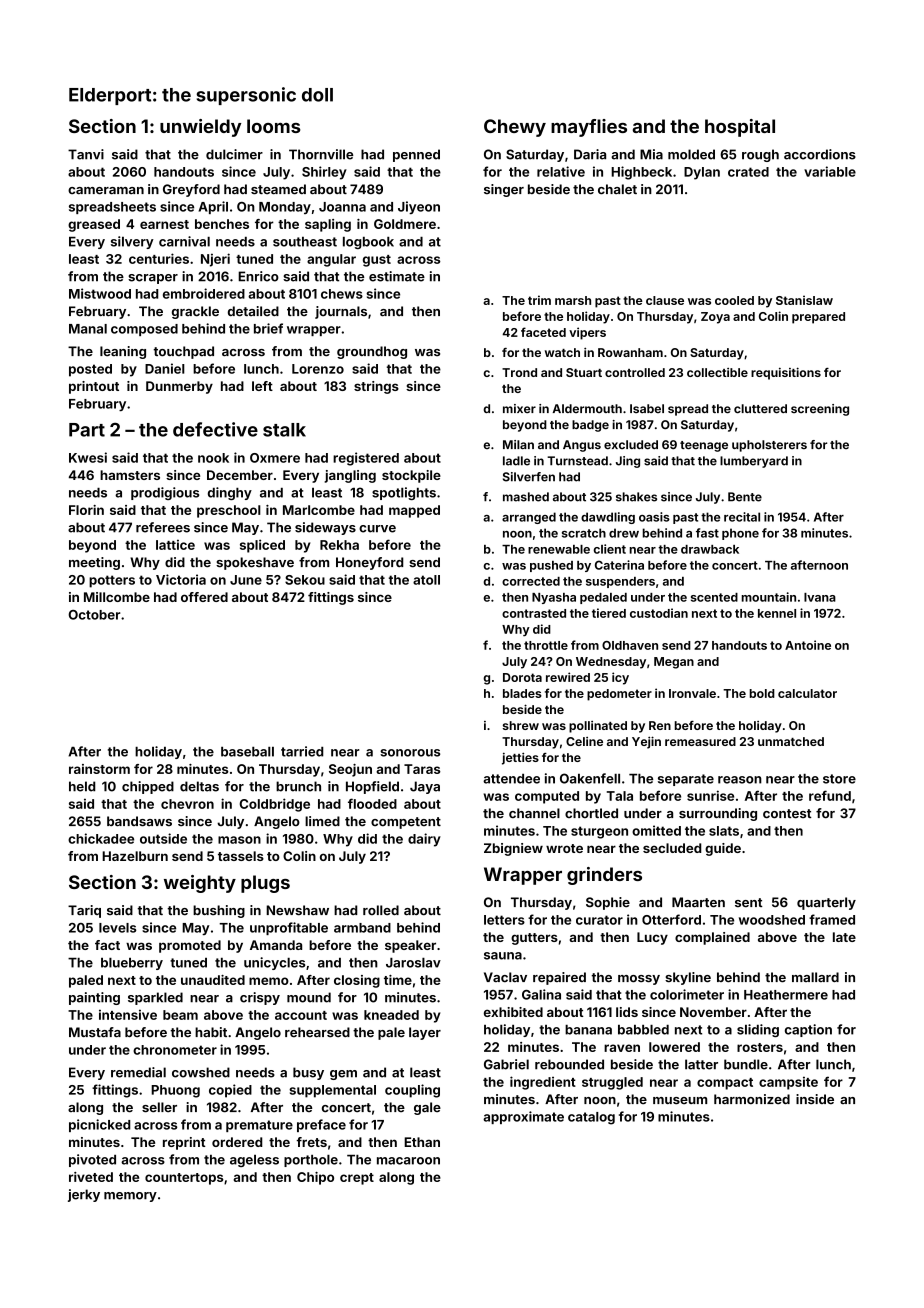  I want to click on calculator, so click(807, 693).
